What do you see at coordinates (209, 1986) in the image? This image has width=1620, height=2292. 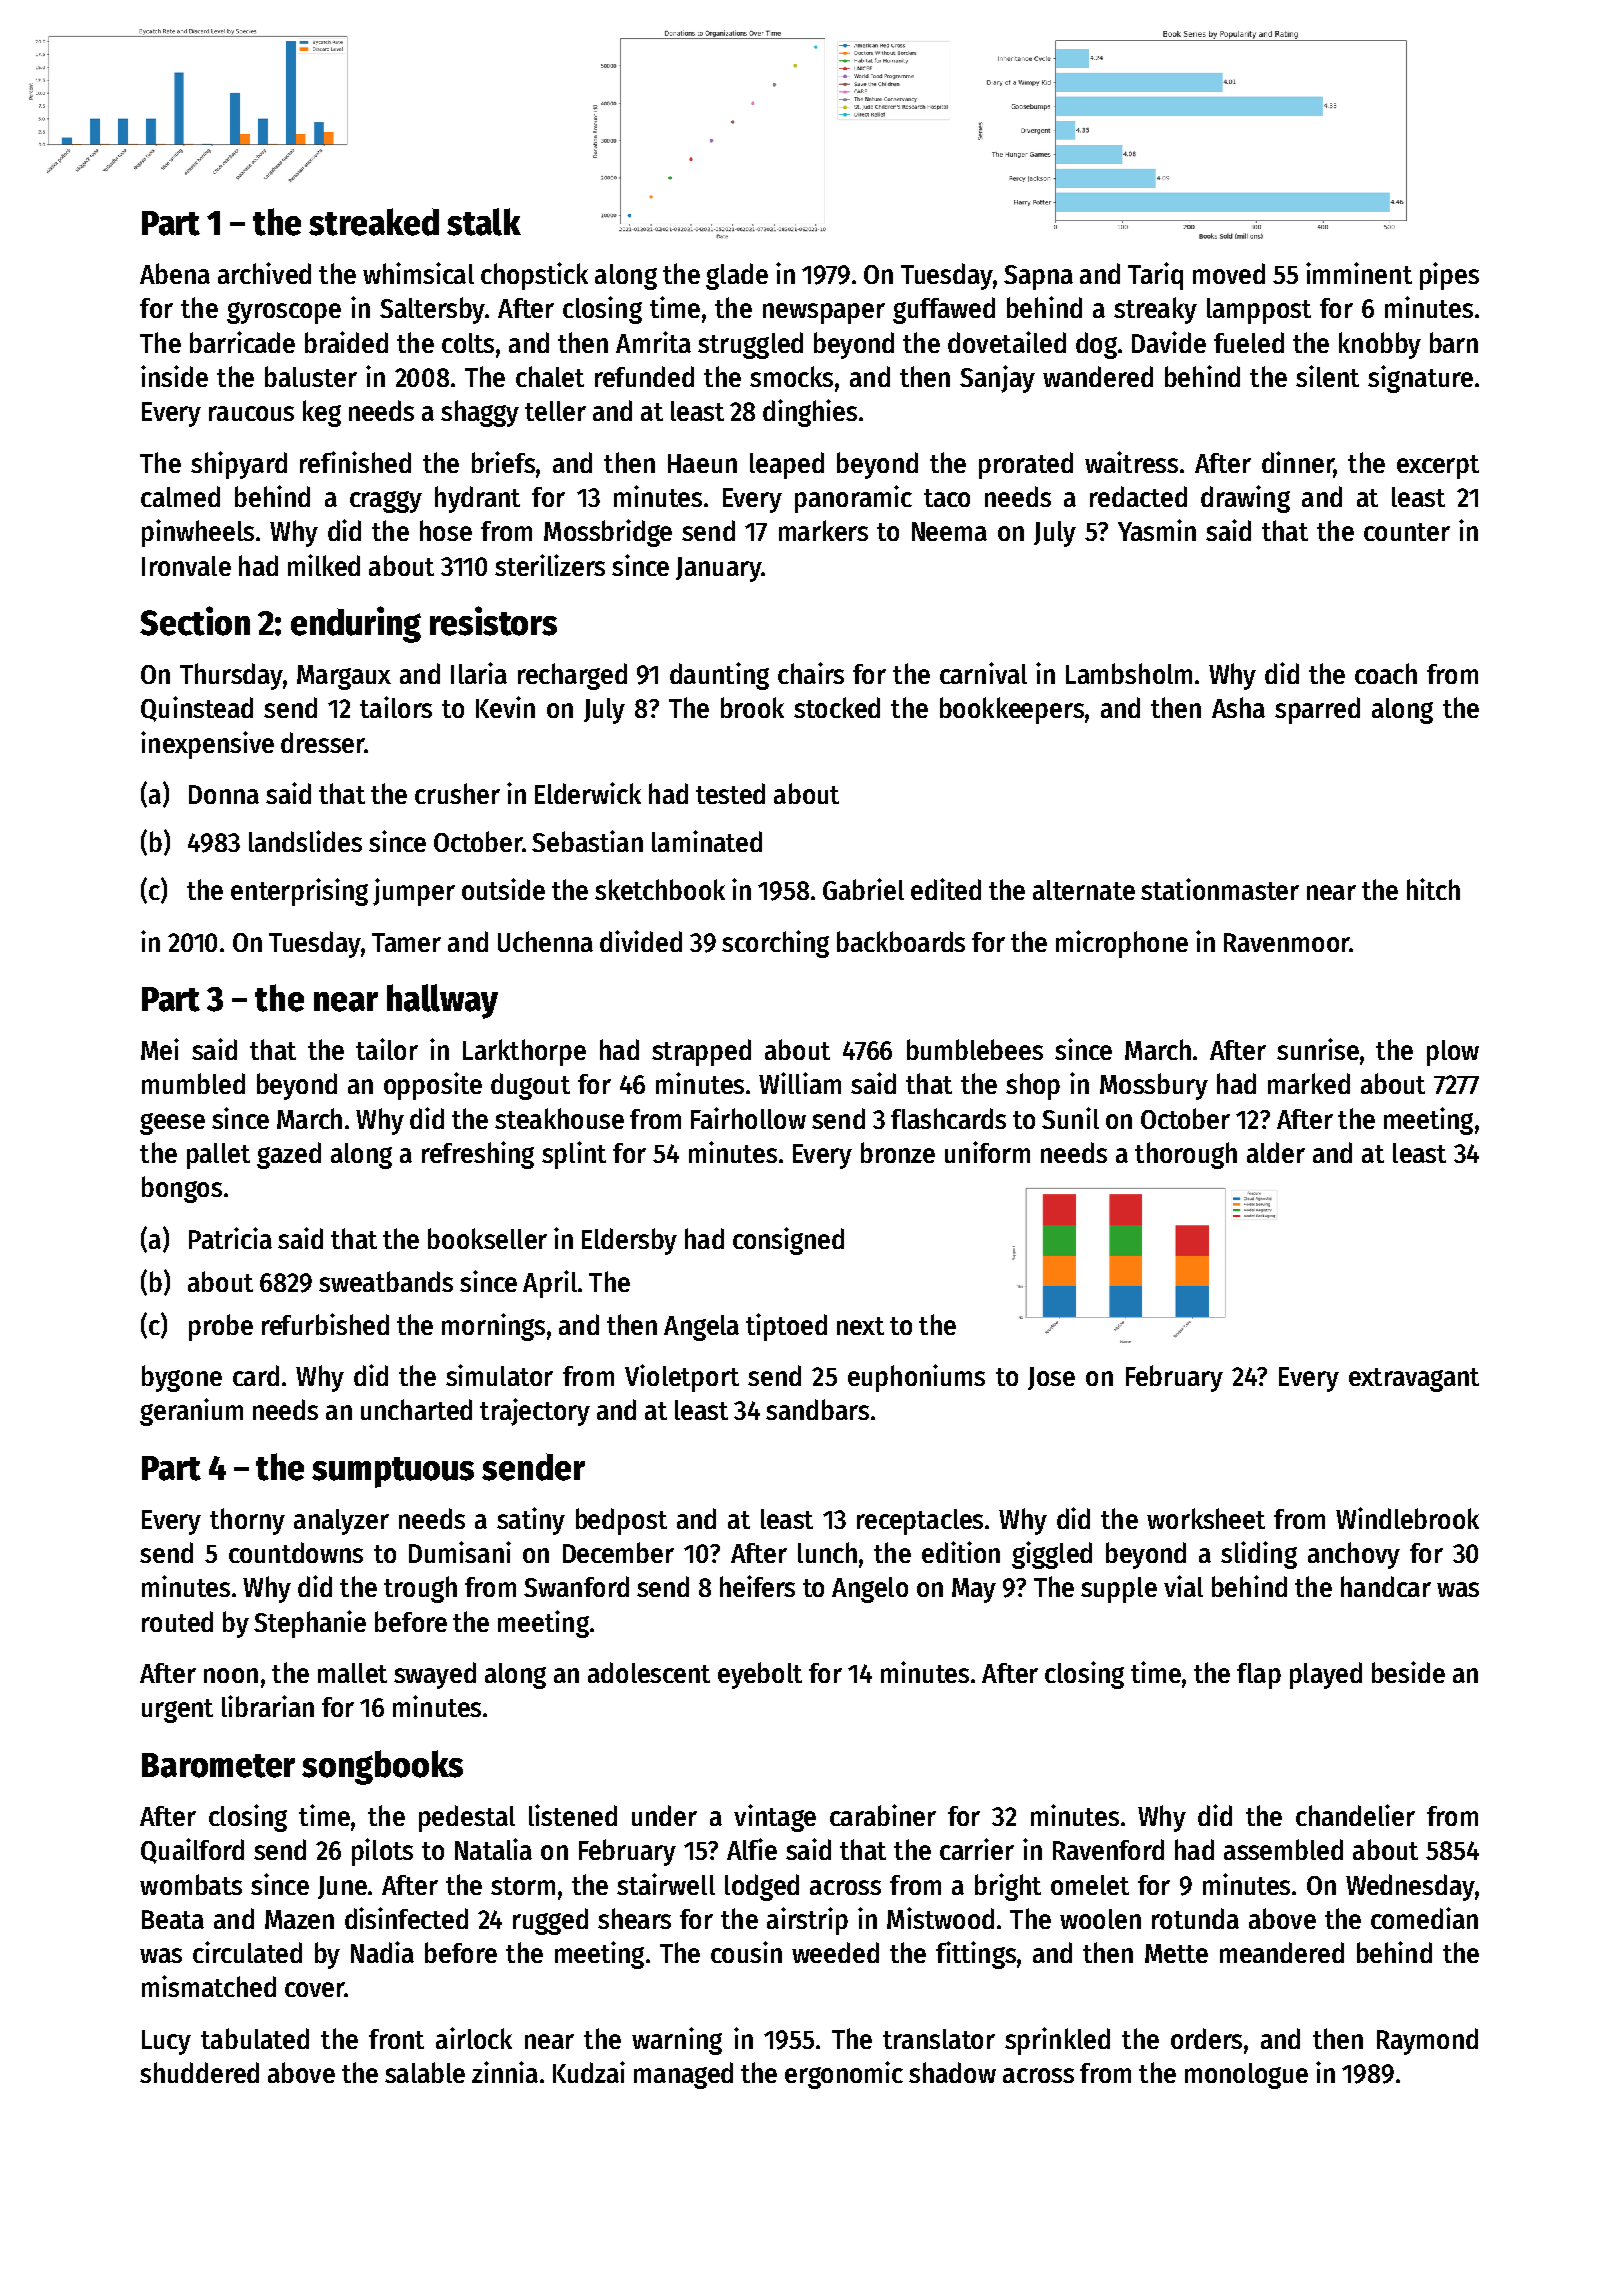 I see `mismatched` at bounding box center [209, 1986].
